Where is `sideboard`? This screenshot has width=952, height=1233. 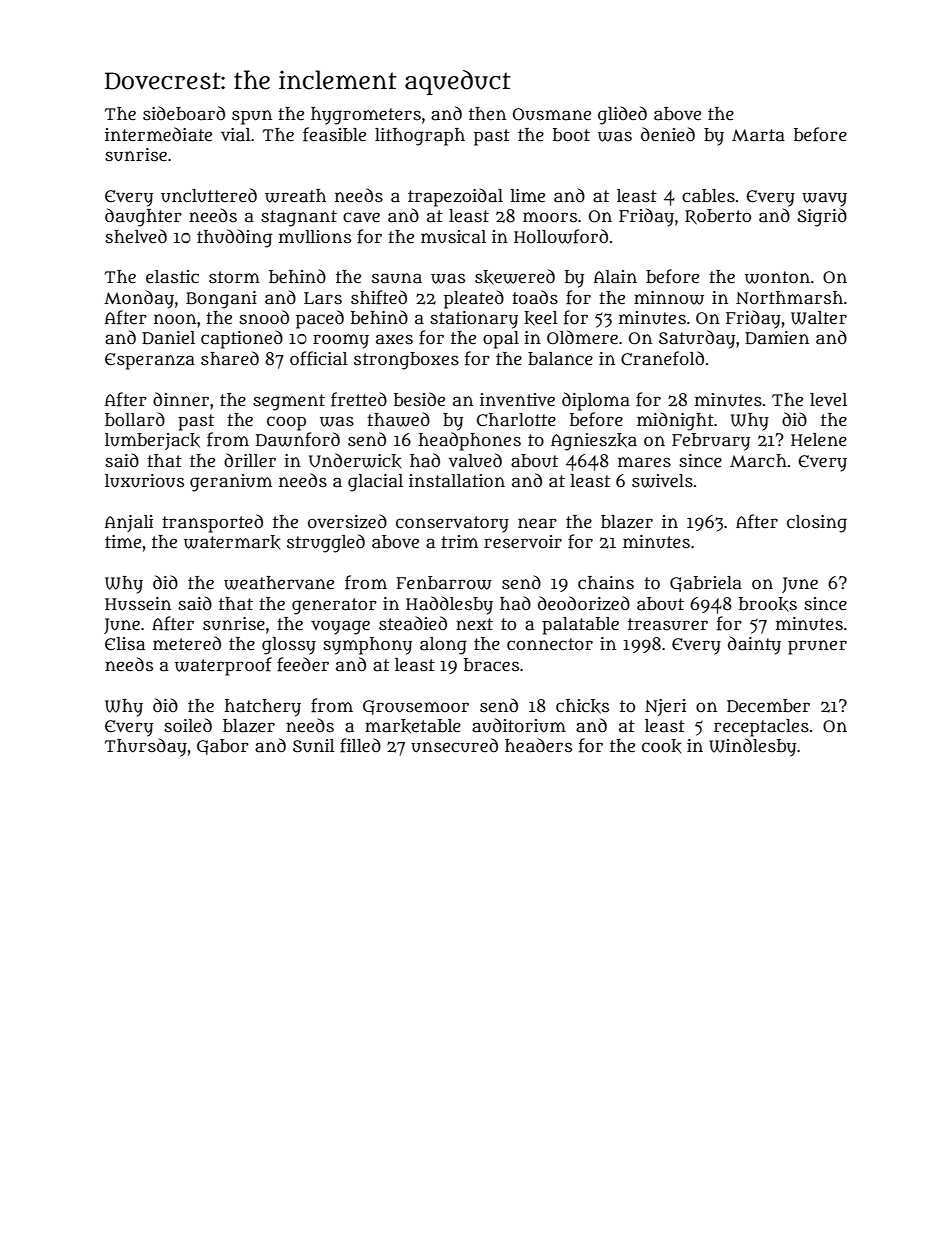 sideboard is located at coordinates (184, 113).
